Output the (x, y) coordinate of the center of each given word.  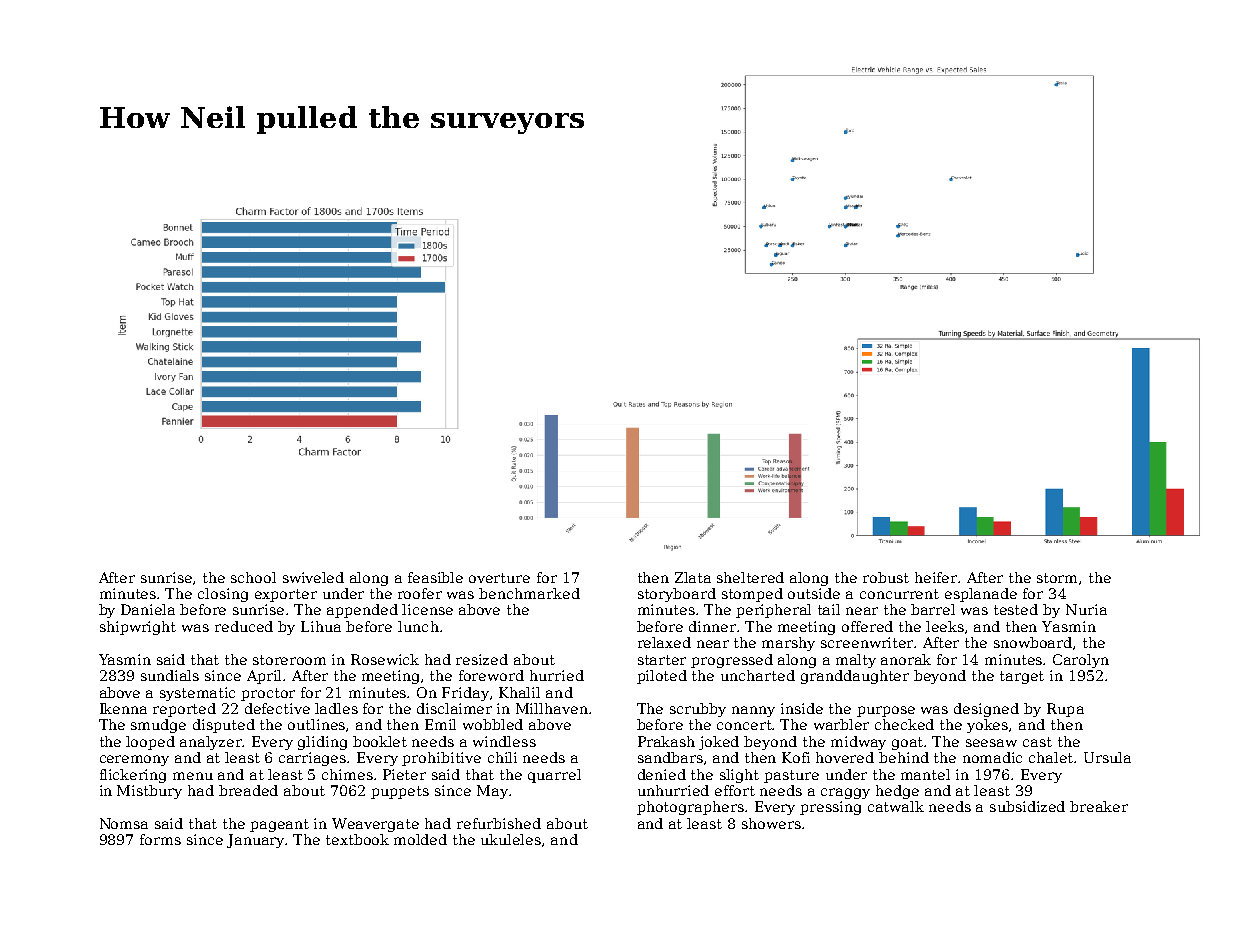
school (253, 577)
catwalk (896, 806)
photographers (690, 808)
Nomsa (124, 823)
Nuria (1086, 609)
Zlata (693, 577)
